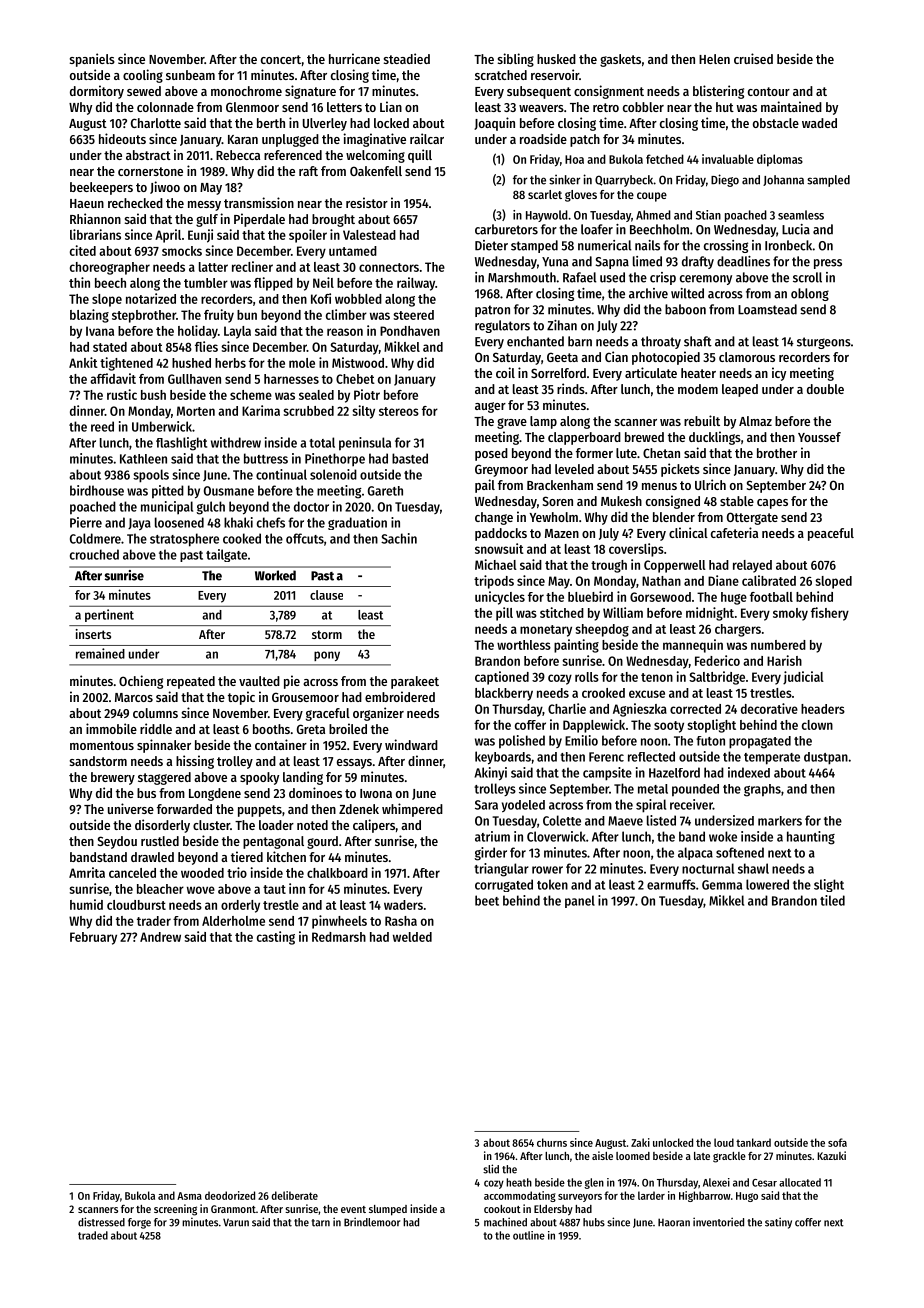 The image size is (924, 1308). What do you see at coordinates (160, 937) in the screenshot?
I see `Andrew` at bounding box center [160, 937].
